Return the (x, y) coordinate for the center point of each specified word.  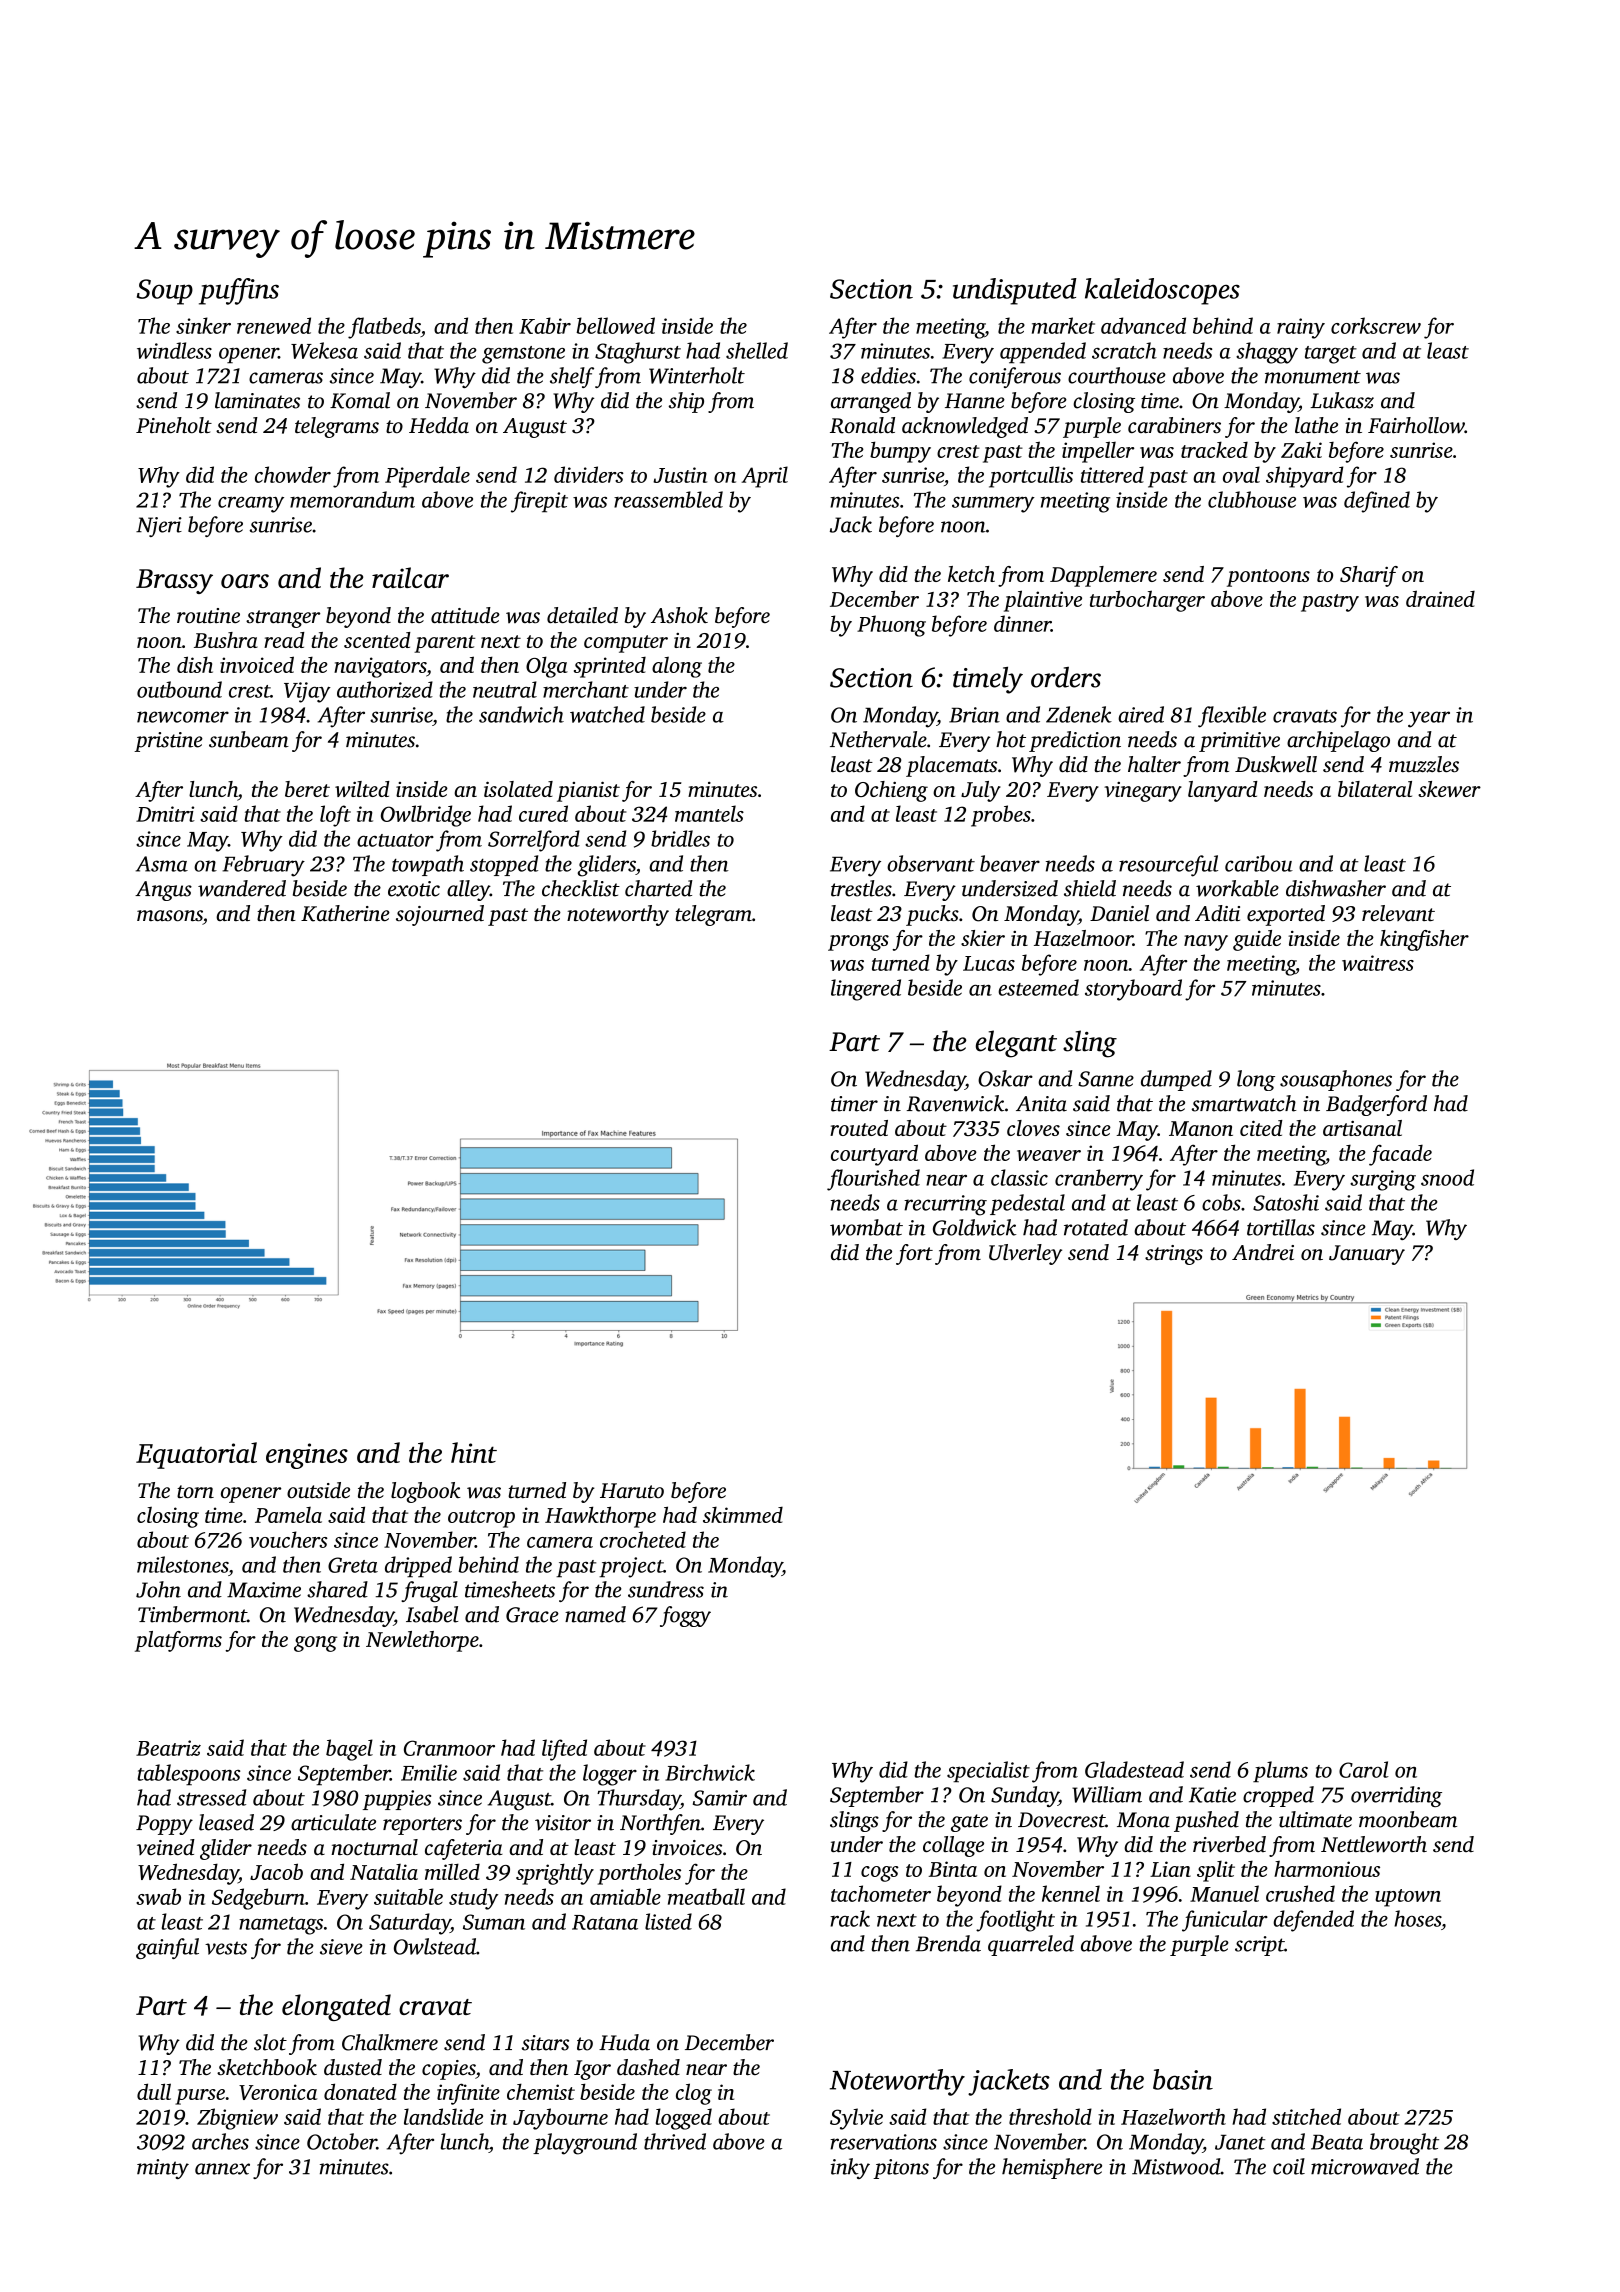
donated (360, 2091)
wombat (866, 1227)
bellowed (615, 325)
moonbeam (1408, 1819)
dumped (1176, 1080)
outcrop (481, 1519)
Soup (165, 292)
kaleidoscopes (1162, 291)
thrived (675, 2141)
